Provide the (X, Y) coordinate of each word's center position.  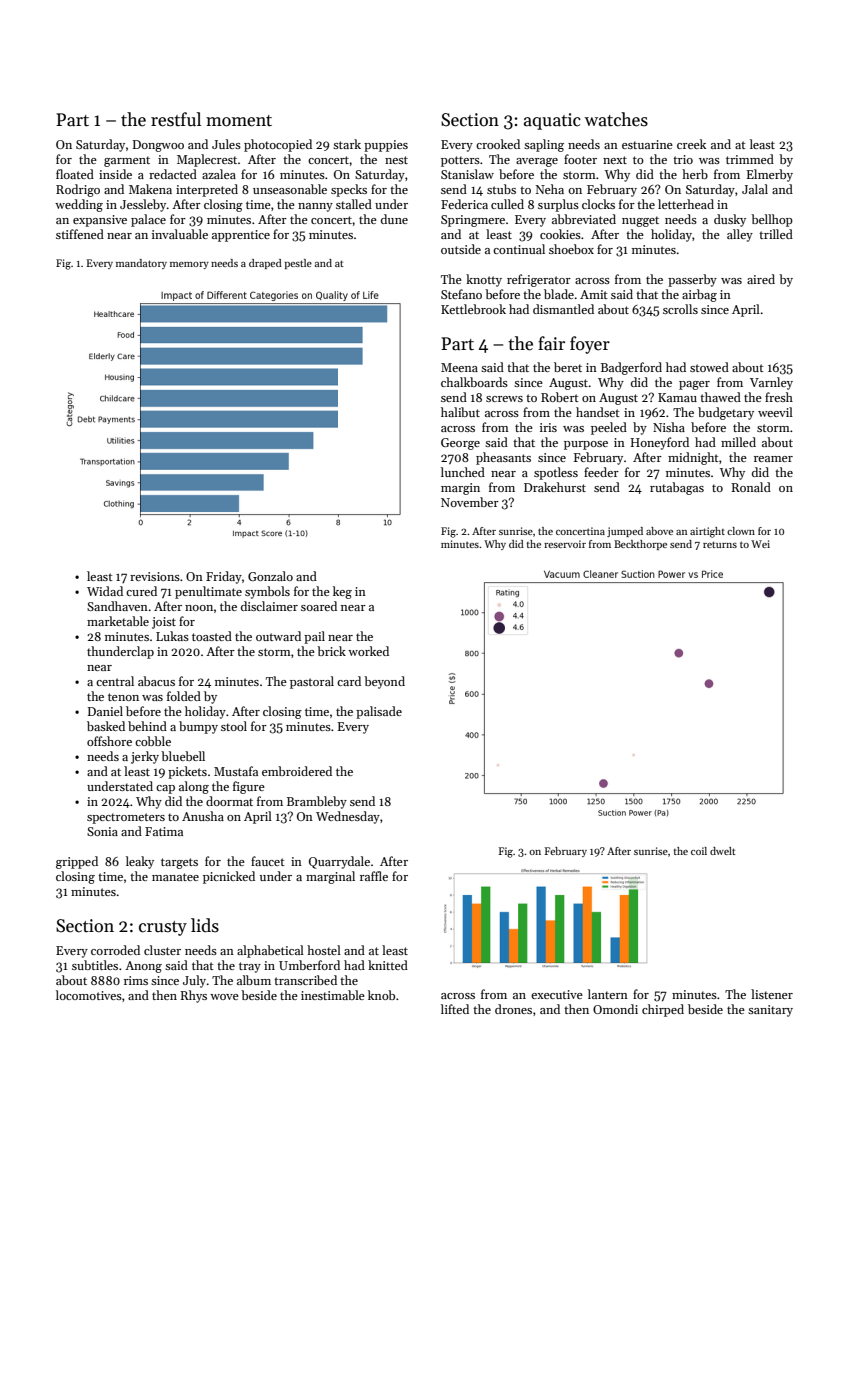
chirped (663, 1010)
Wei (760, 544)
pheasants (503, 458)
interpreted (207, 190)
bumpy (198, 727)
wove (224, 997)
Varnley (771, 383)
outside (461, 249)
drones (513, 1009)
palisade (379, 712)
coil (699, 851)
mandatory (141, 264)
